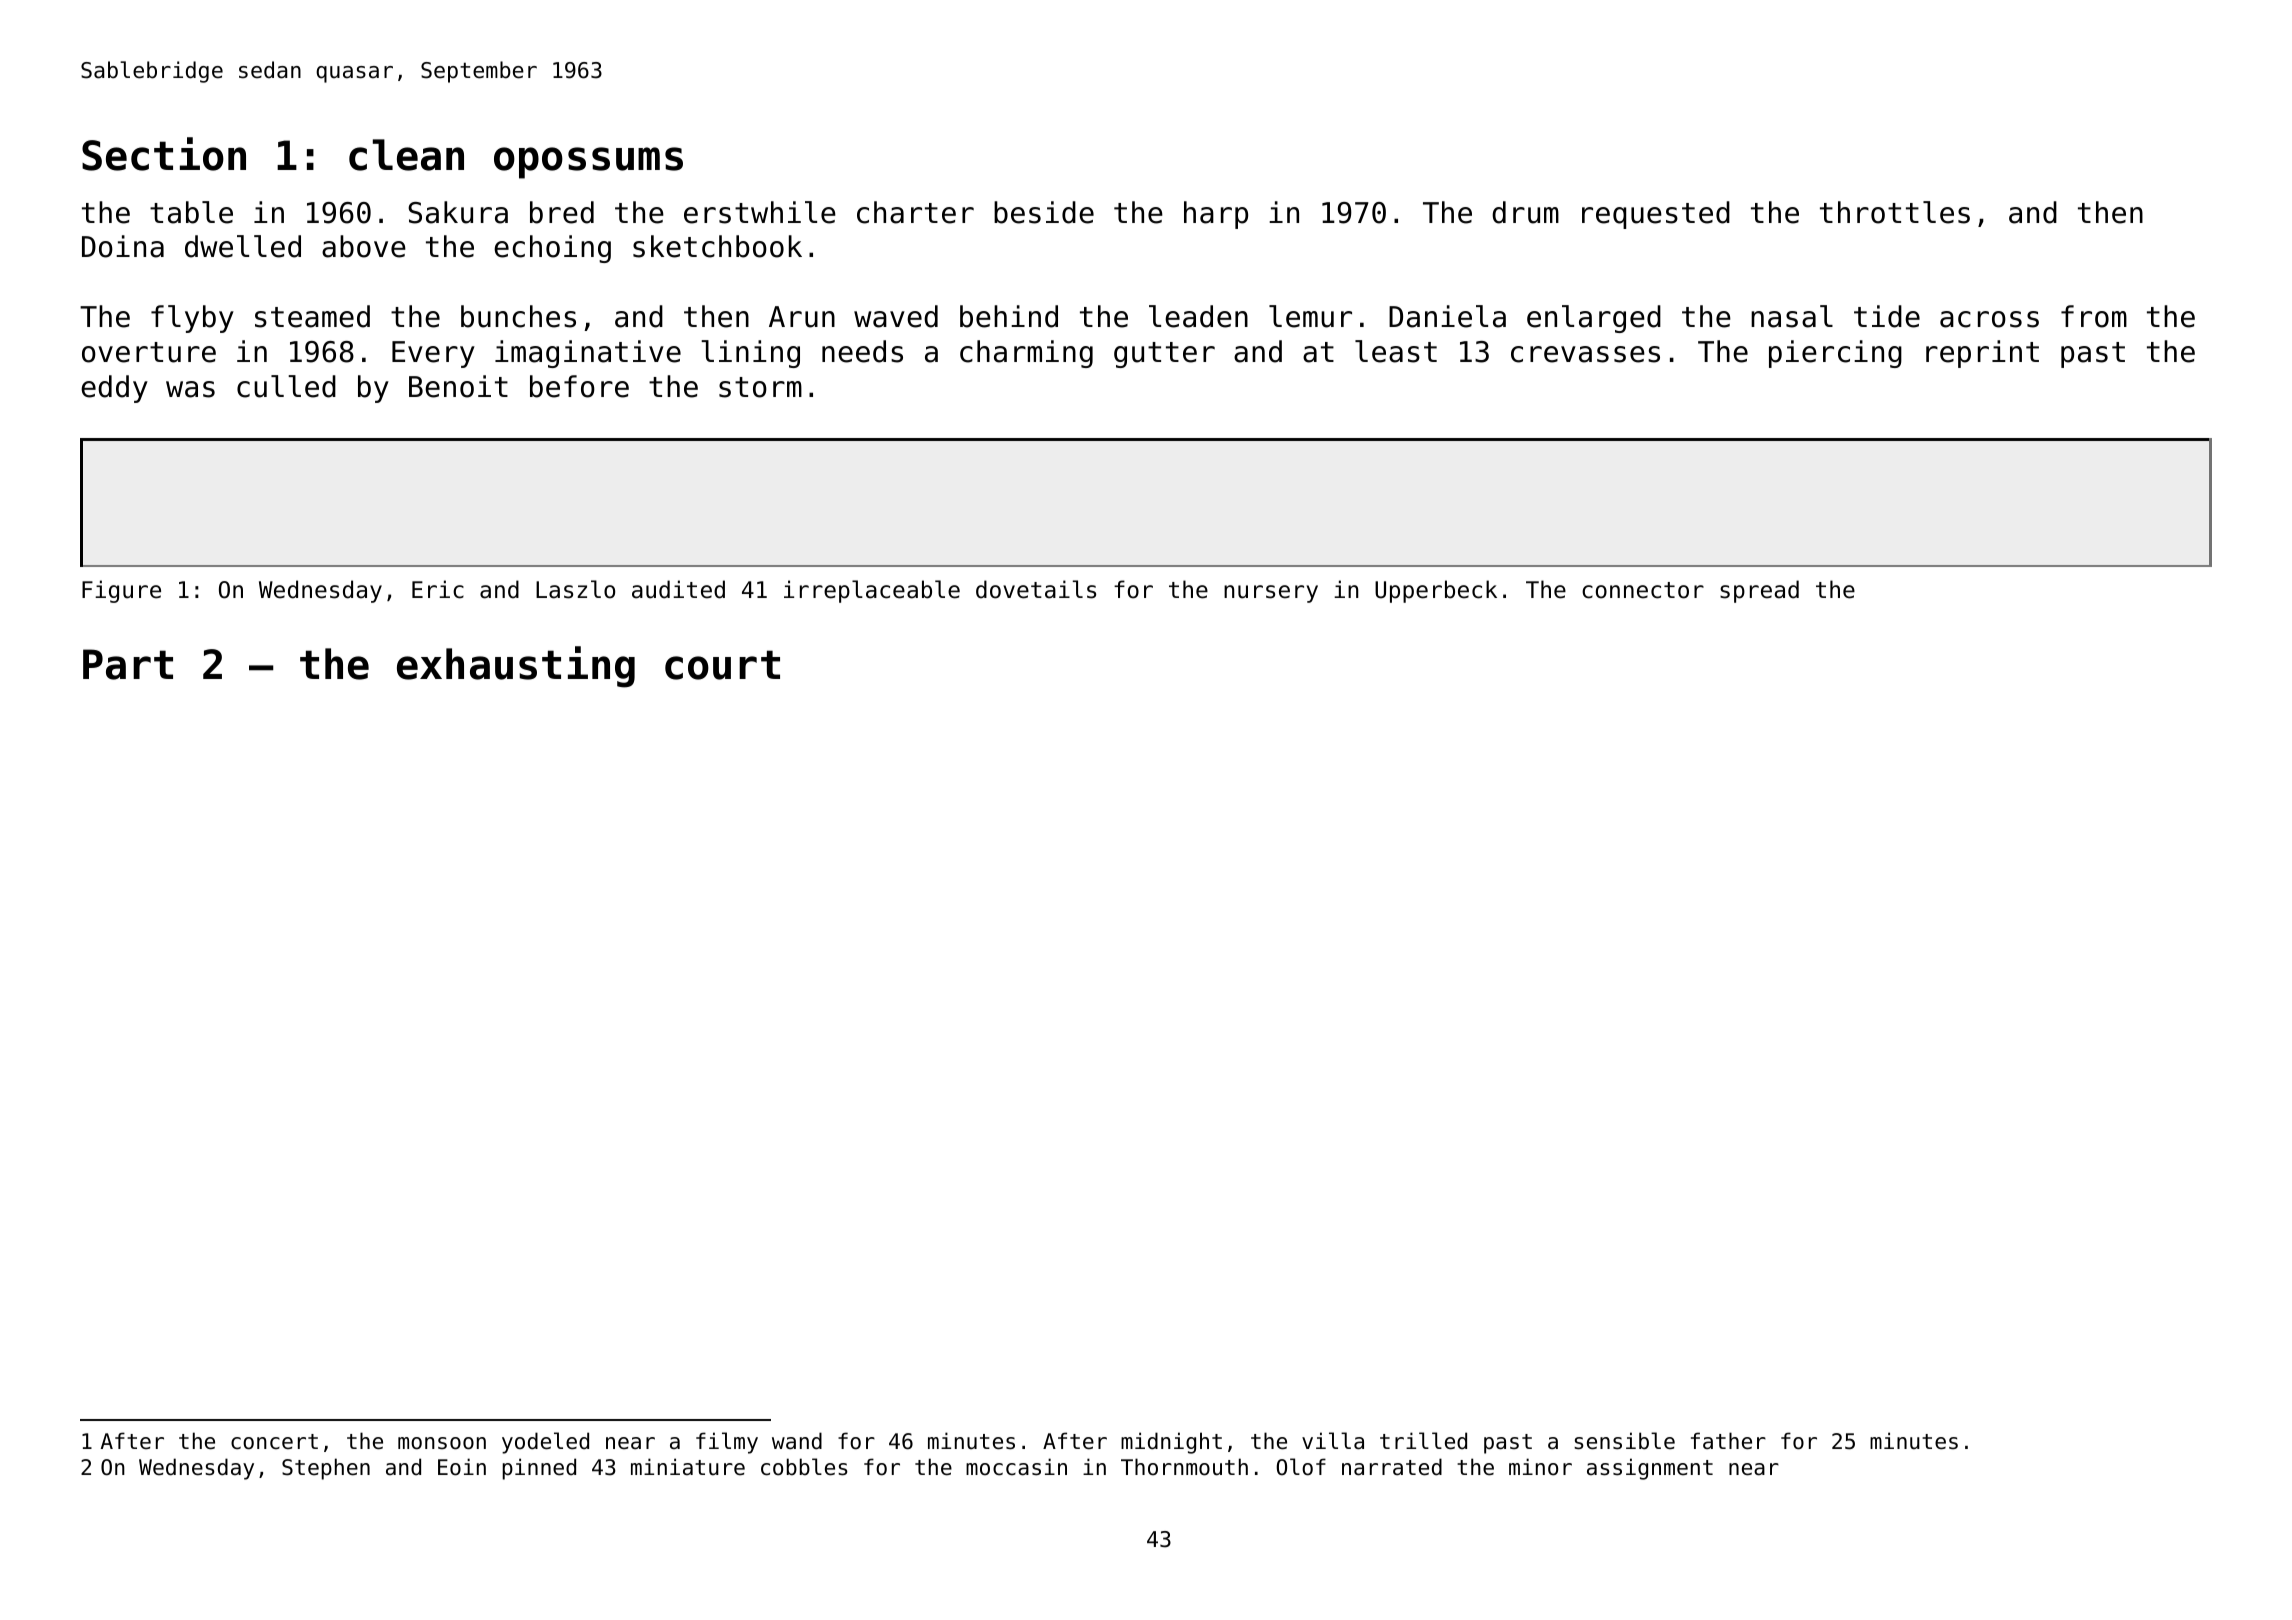 Image resolution: width=2292 pixels, height=1620 pixels. Describe the element at coordinates (797, 1441) in the page. I see `wand` at that location.
